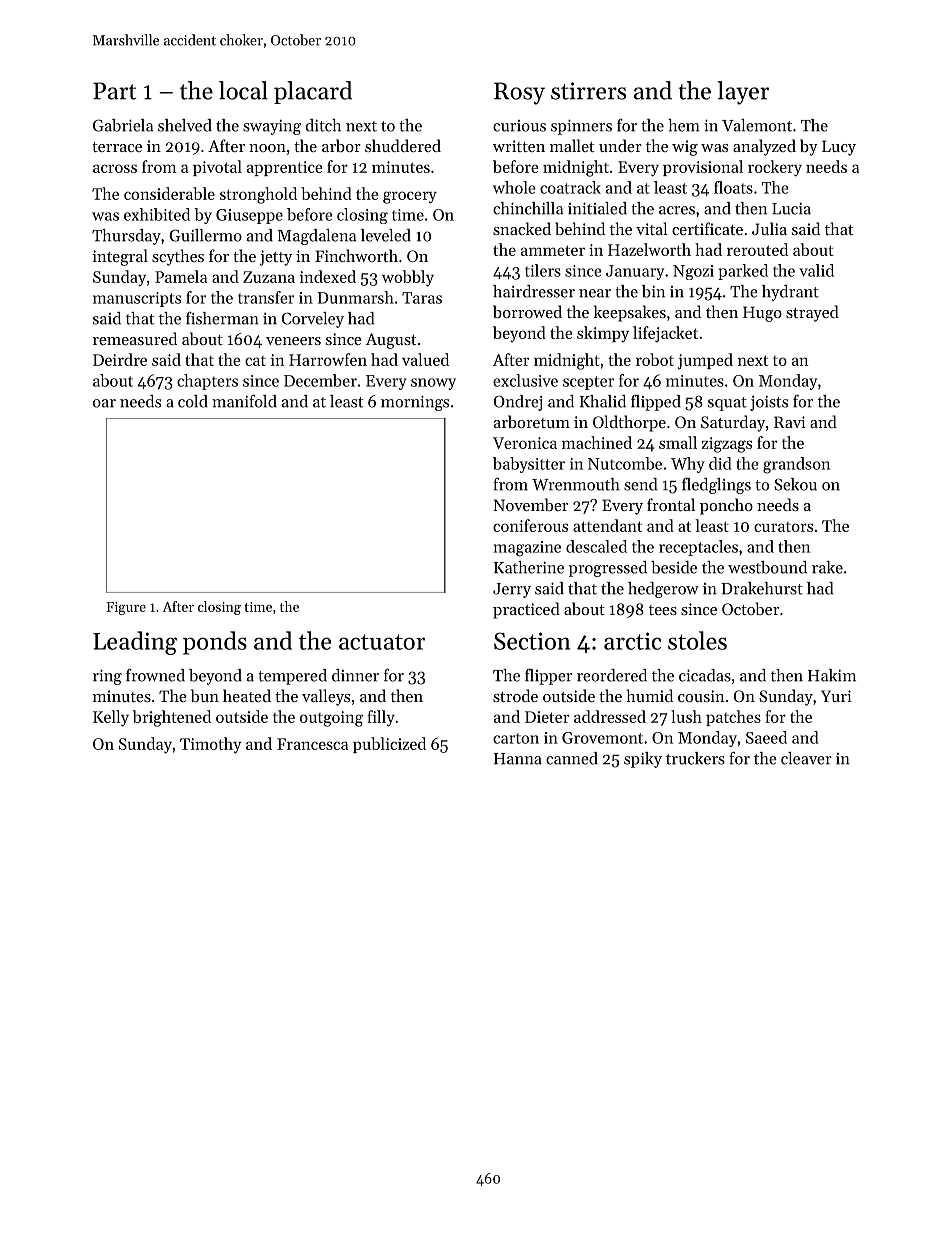  What do you see at coordinates (403, 145) in the document?
I see `shuddered` at bounding box center [403, 145].
